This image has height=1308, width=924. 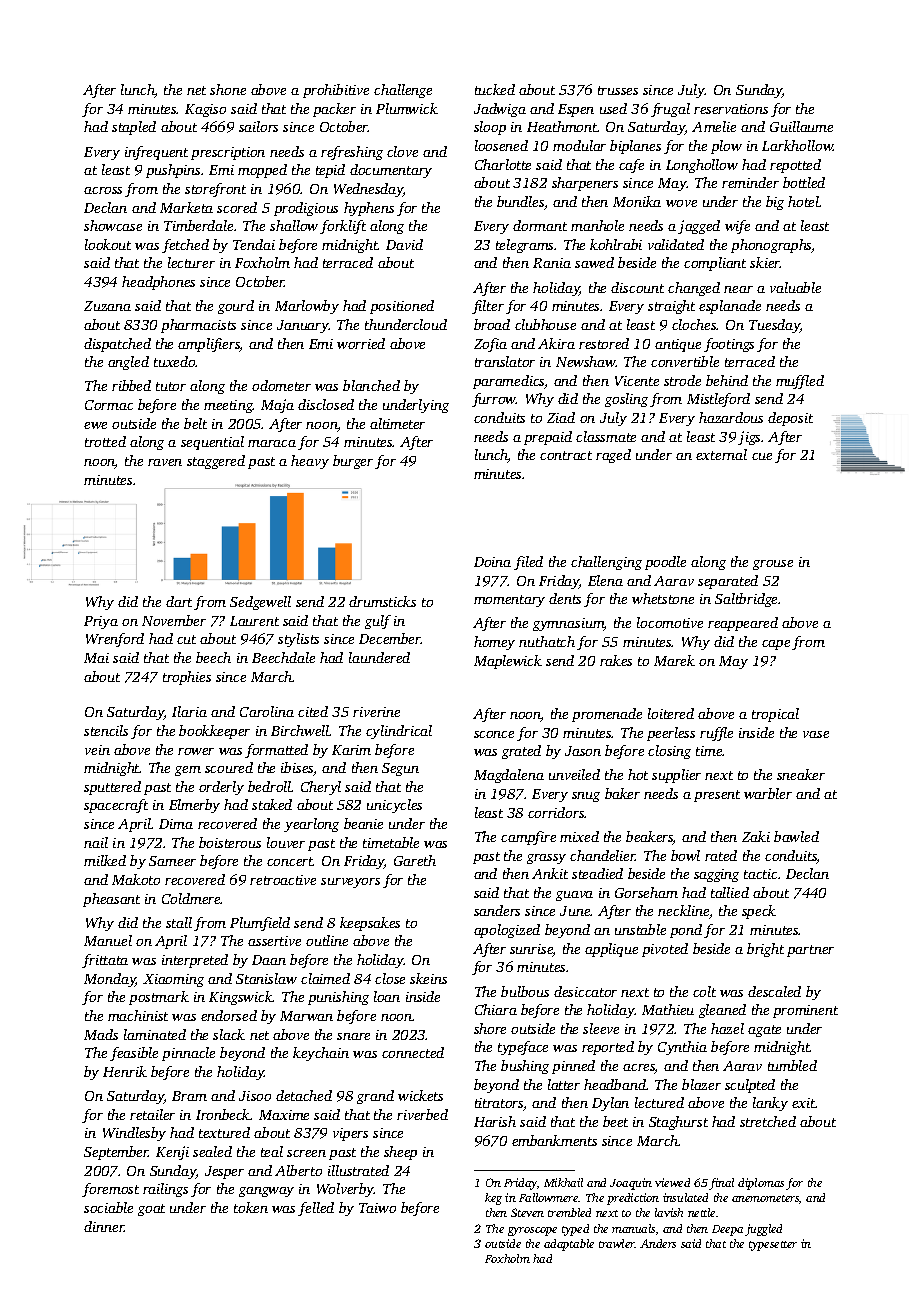 What do you see at coordinates (262, 171) in the image?
I see `mopped` at bounding box center [262, 171].
